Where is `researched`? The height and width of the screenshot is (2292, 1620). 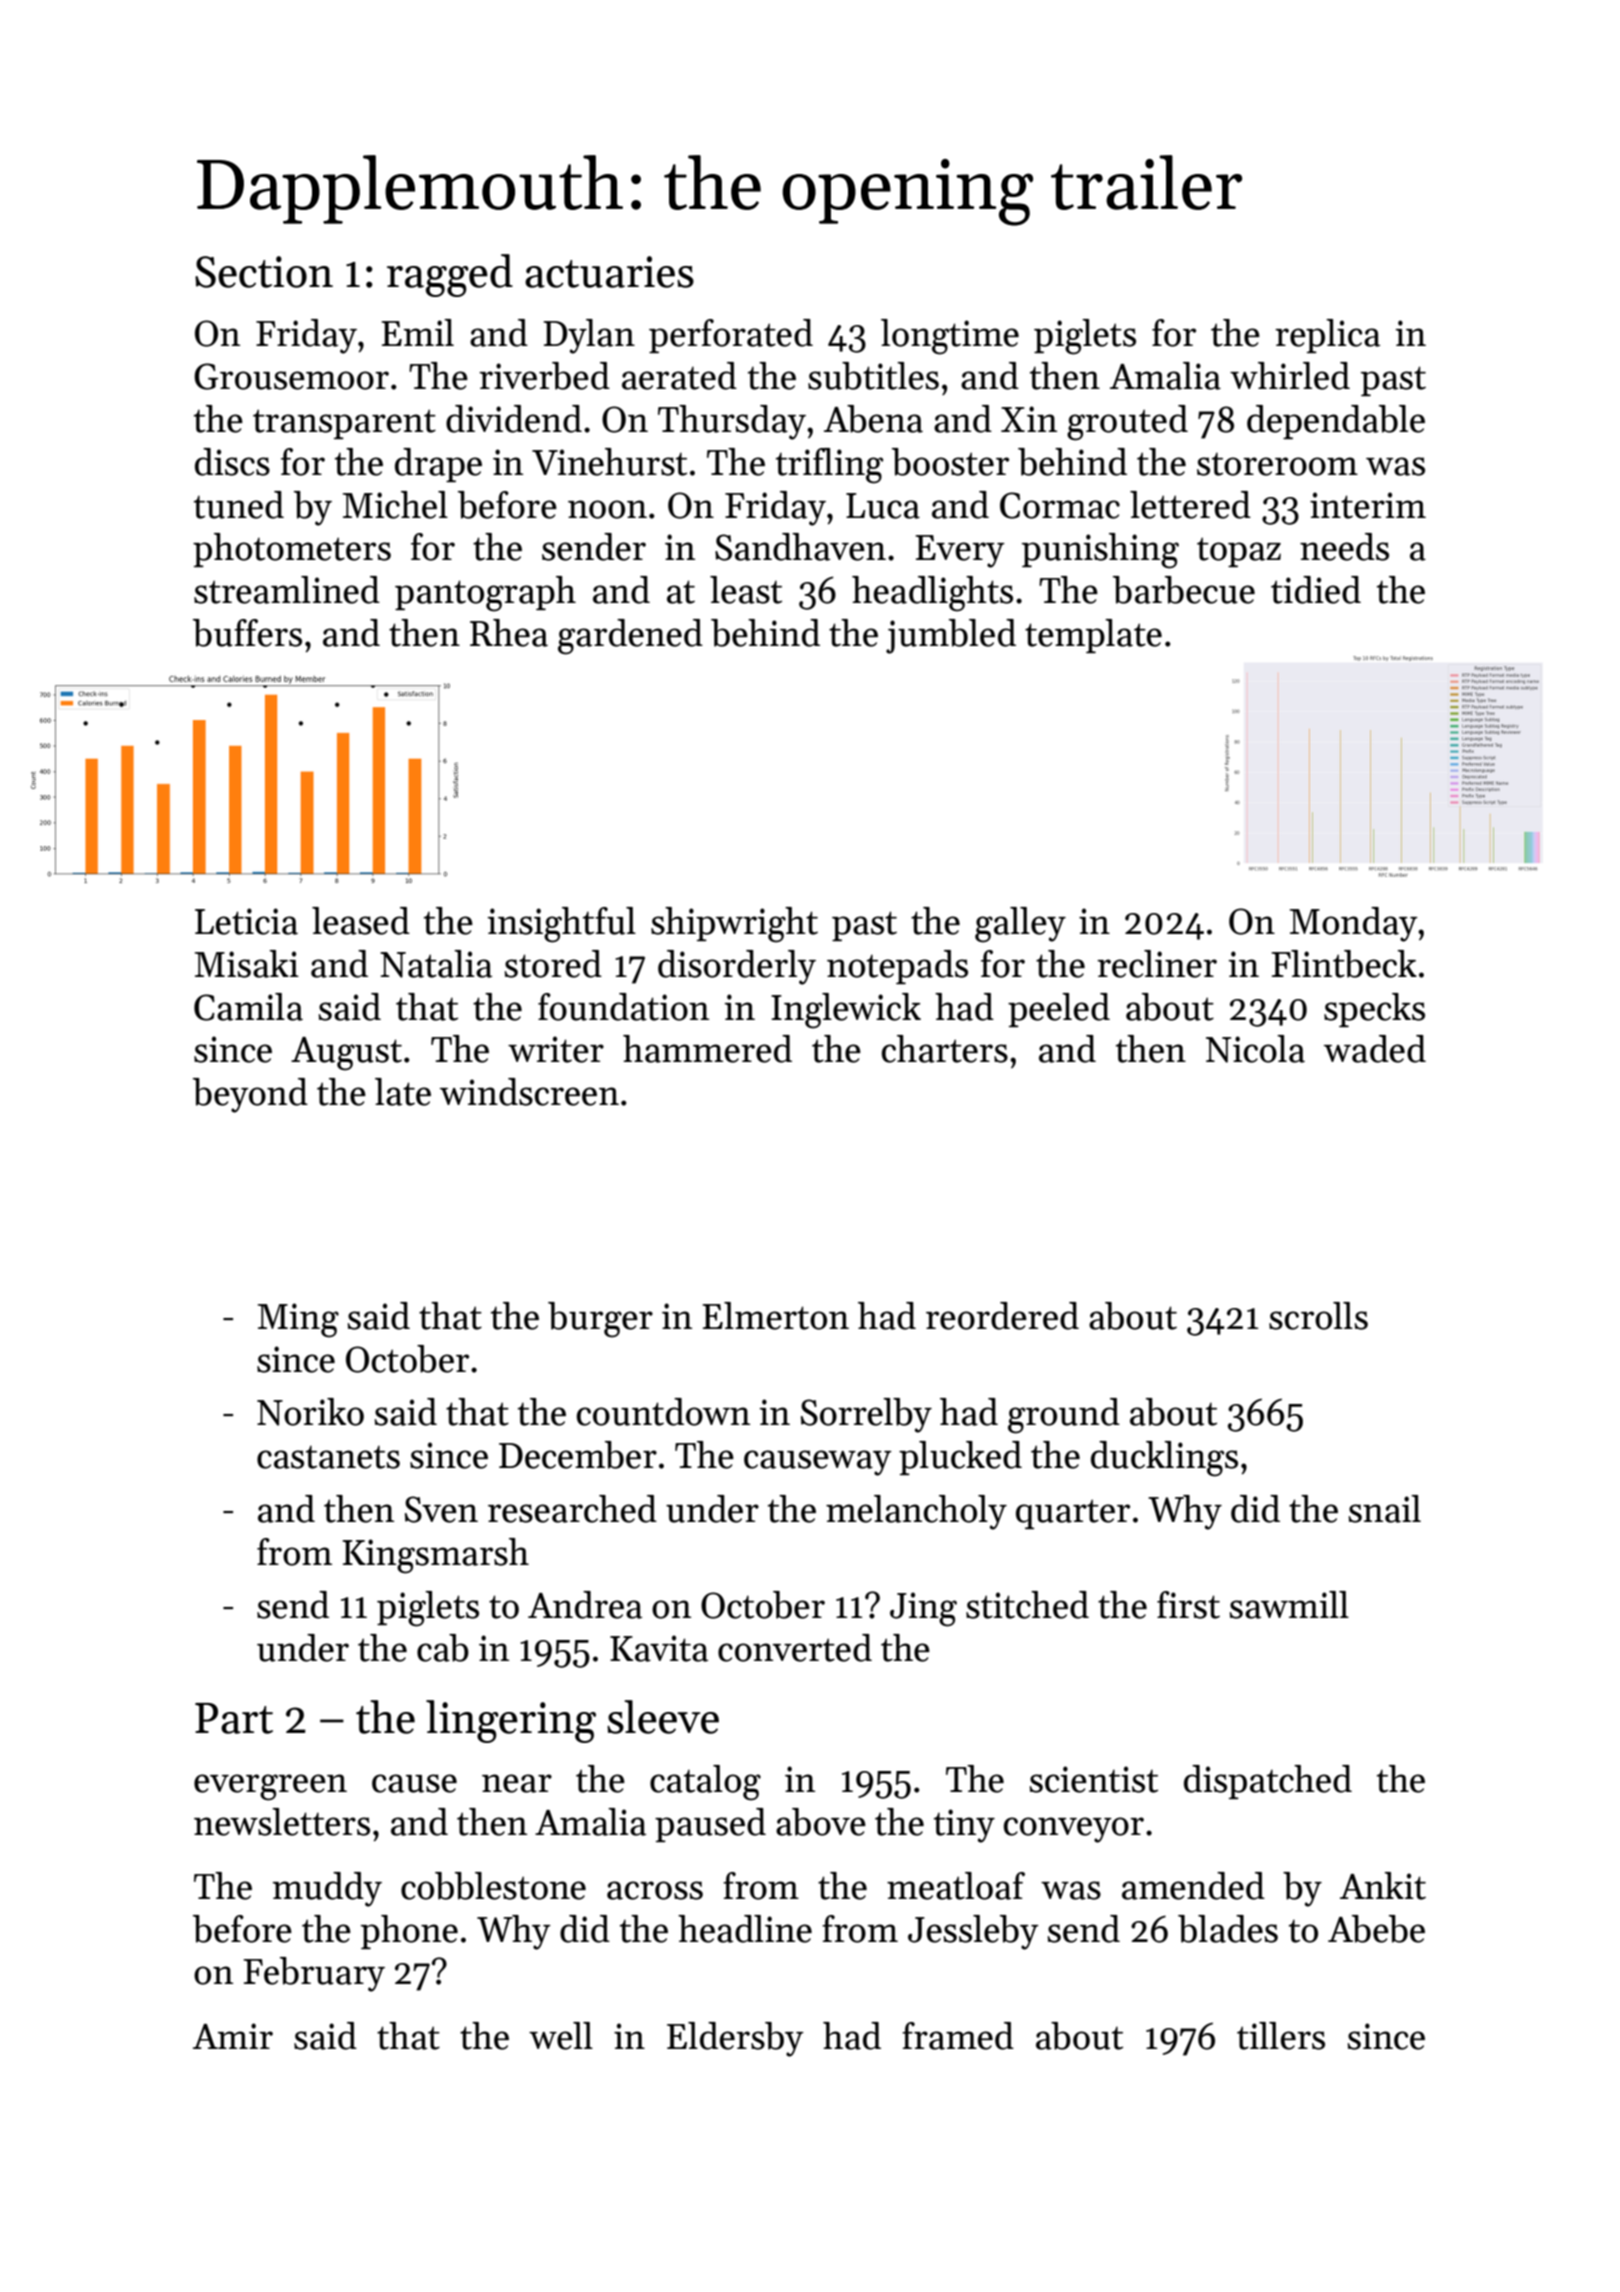 researched is located at coordinates (572, 1509).
